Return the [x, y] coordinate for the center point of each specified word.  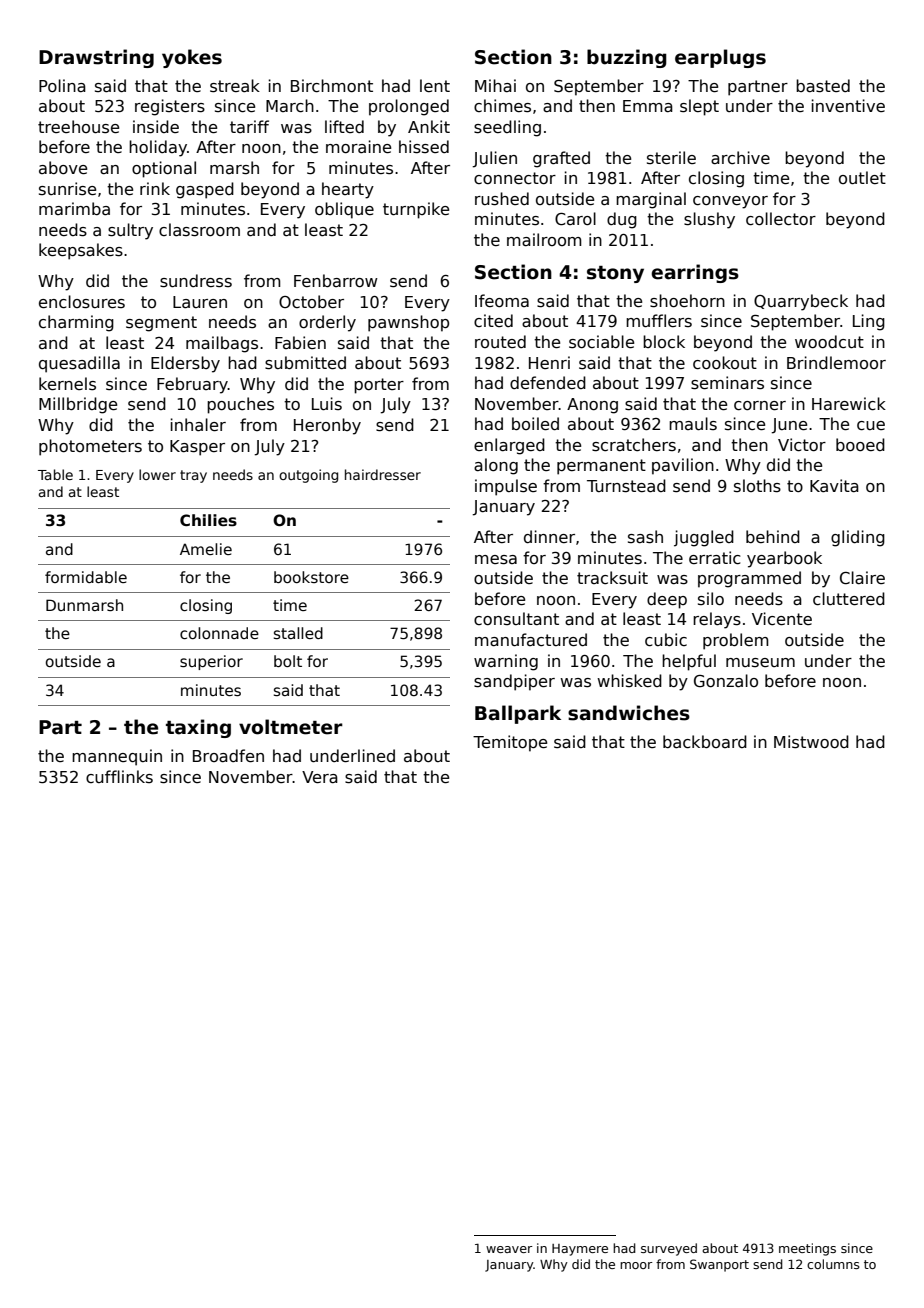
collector [781, 219]
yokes [192, 58]
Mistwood [811, 742]
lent [435, 85]
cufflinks [119, 776]
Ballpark [518, 714]
